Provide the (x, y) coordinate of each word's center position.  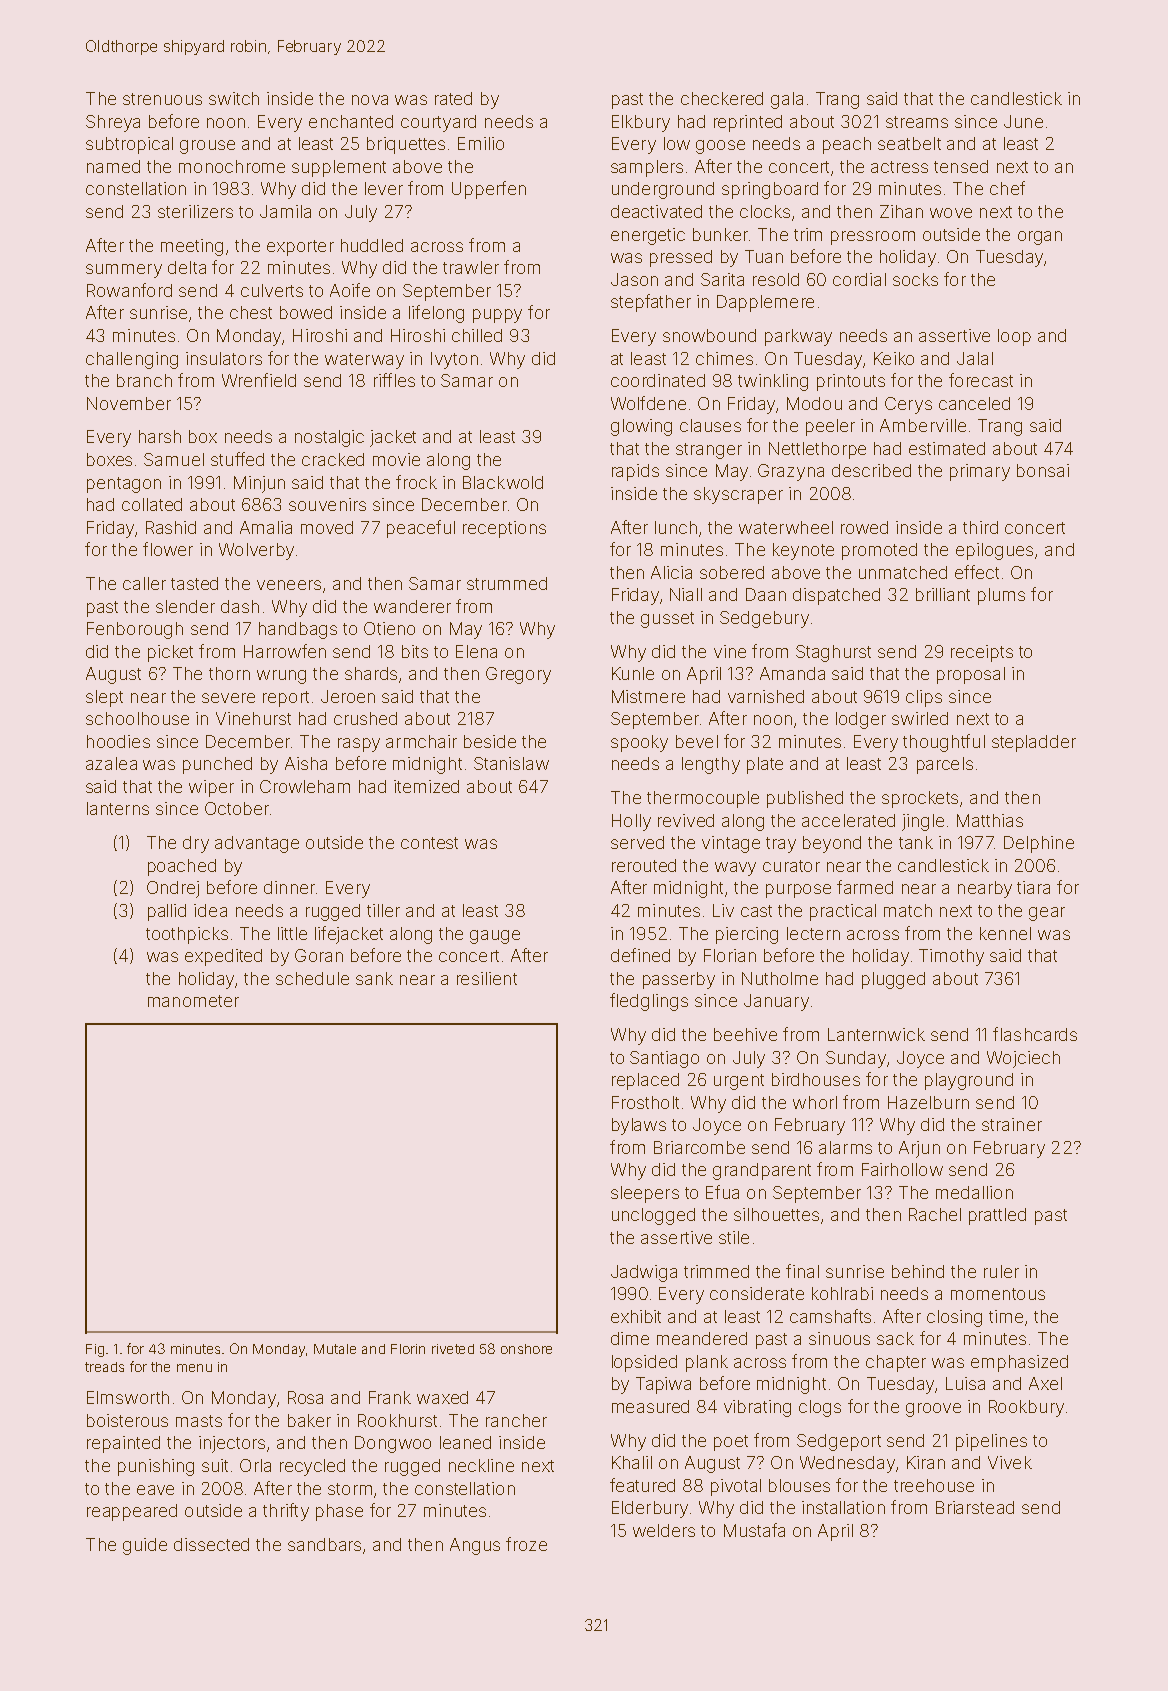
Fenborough (135, 630)
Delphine (1039, 844)
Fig (95, 1350)
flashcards (1035, 1034)
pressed (681, 258)
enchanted (351, 121)
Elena (476, 651)
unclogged (653, 1216)
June (1023, 121)
